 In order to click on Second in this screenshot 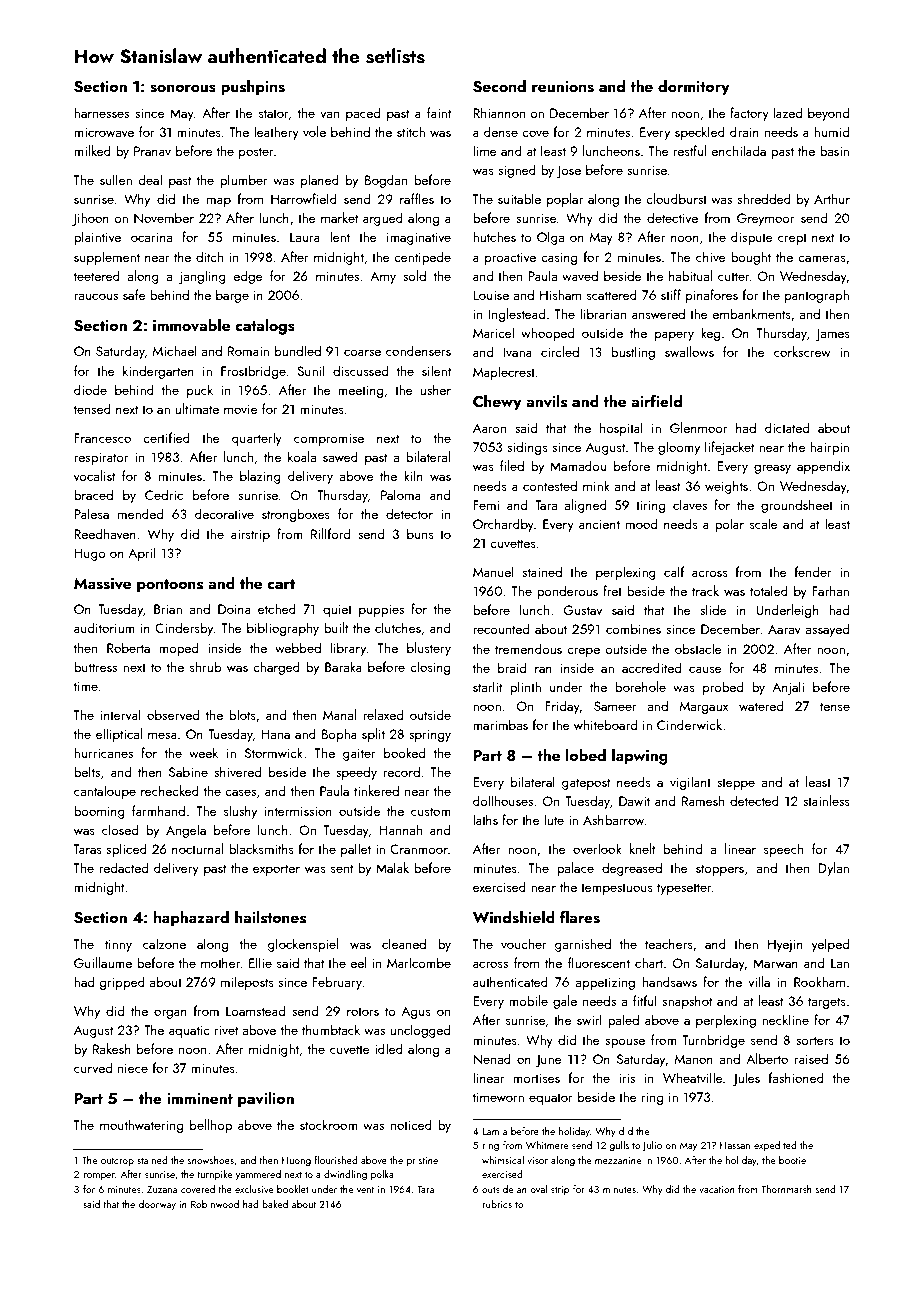, I will do `click(499, 86)`.
